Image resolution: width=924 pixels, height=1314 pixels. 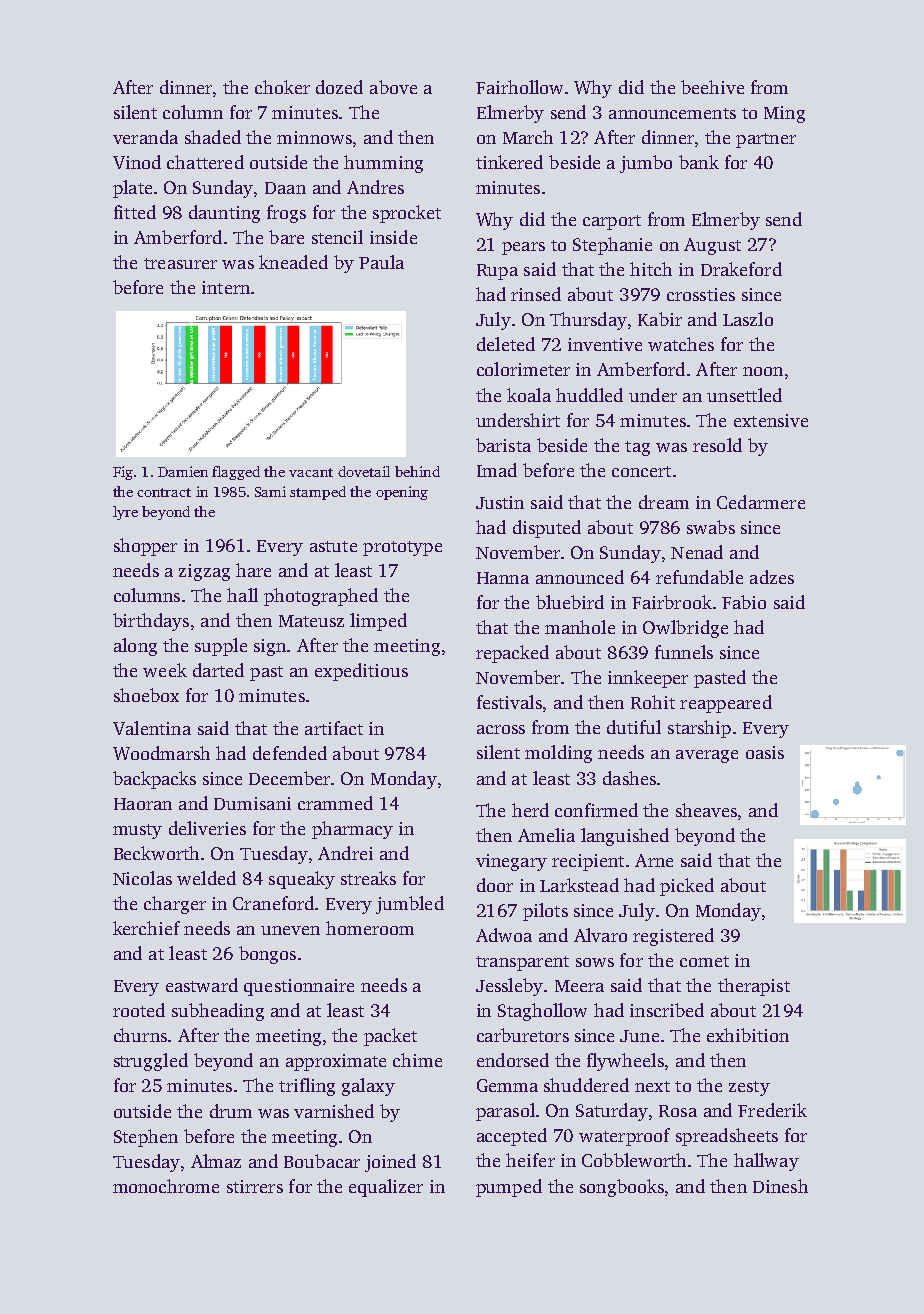 I want to click on bluebird, so click(x=570, y=602).
